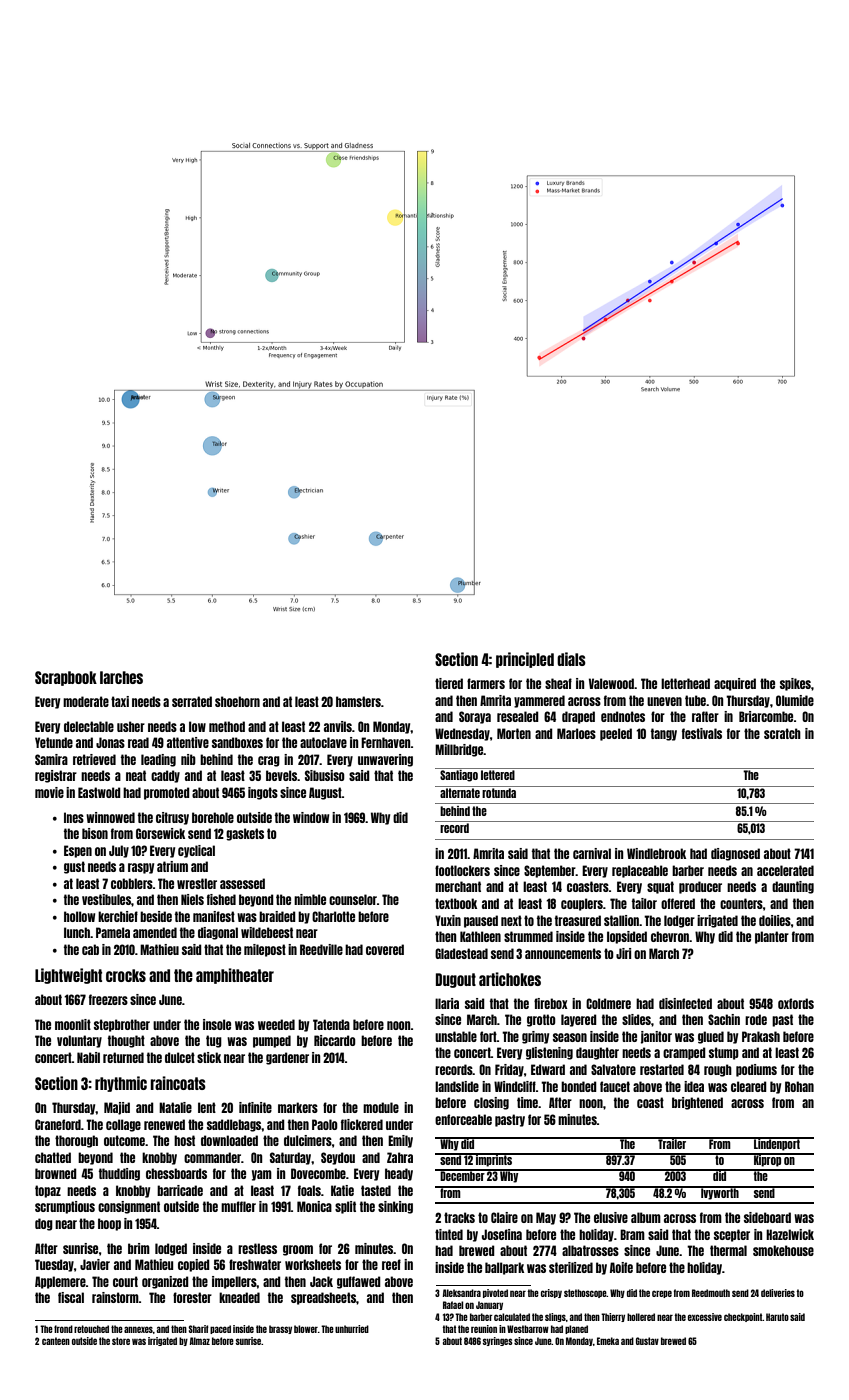 This screenshot has width=849, height=1400. I want to click on hamsters, so click(358, 701).
